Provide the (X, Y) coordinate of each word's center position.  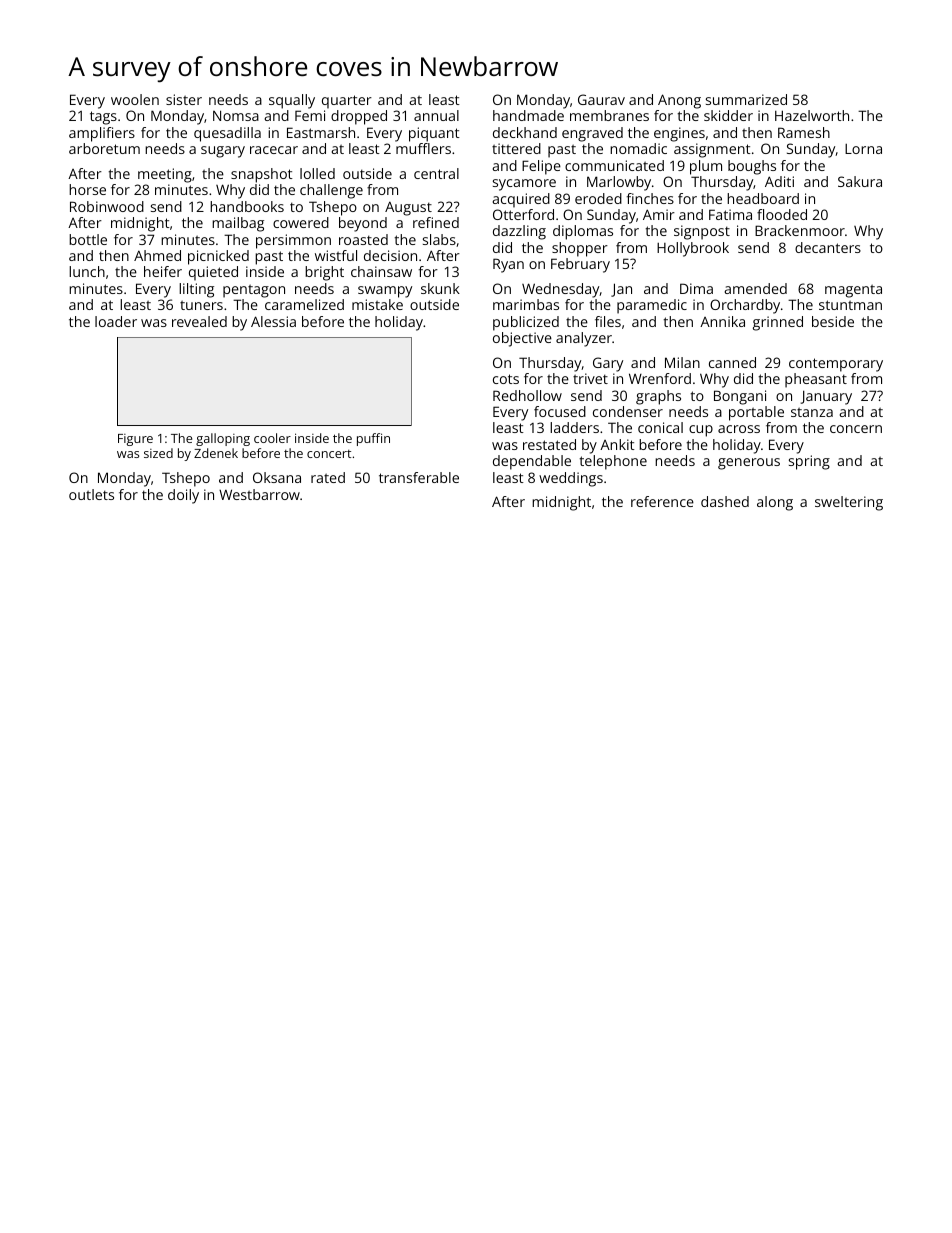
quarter (347, 102)
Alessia (273, 321)
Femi (310, 115)
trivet (590, 378)
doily (183, 496)
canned (732, 362)
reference (662, 501)
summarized (746, 99)
